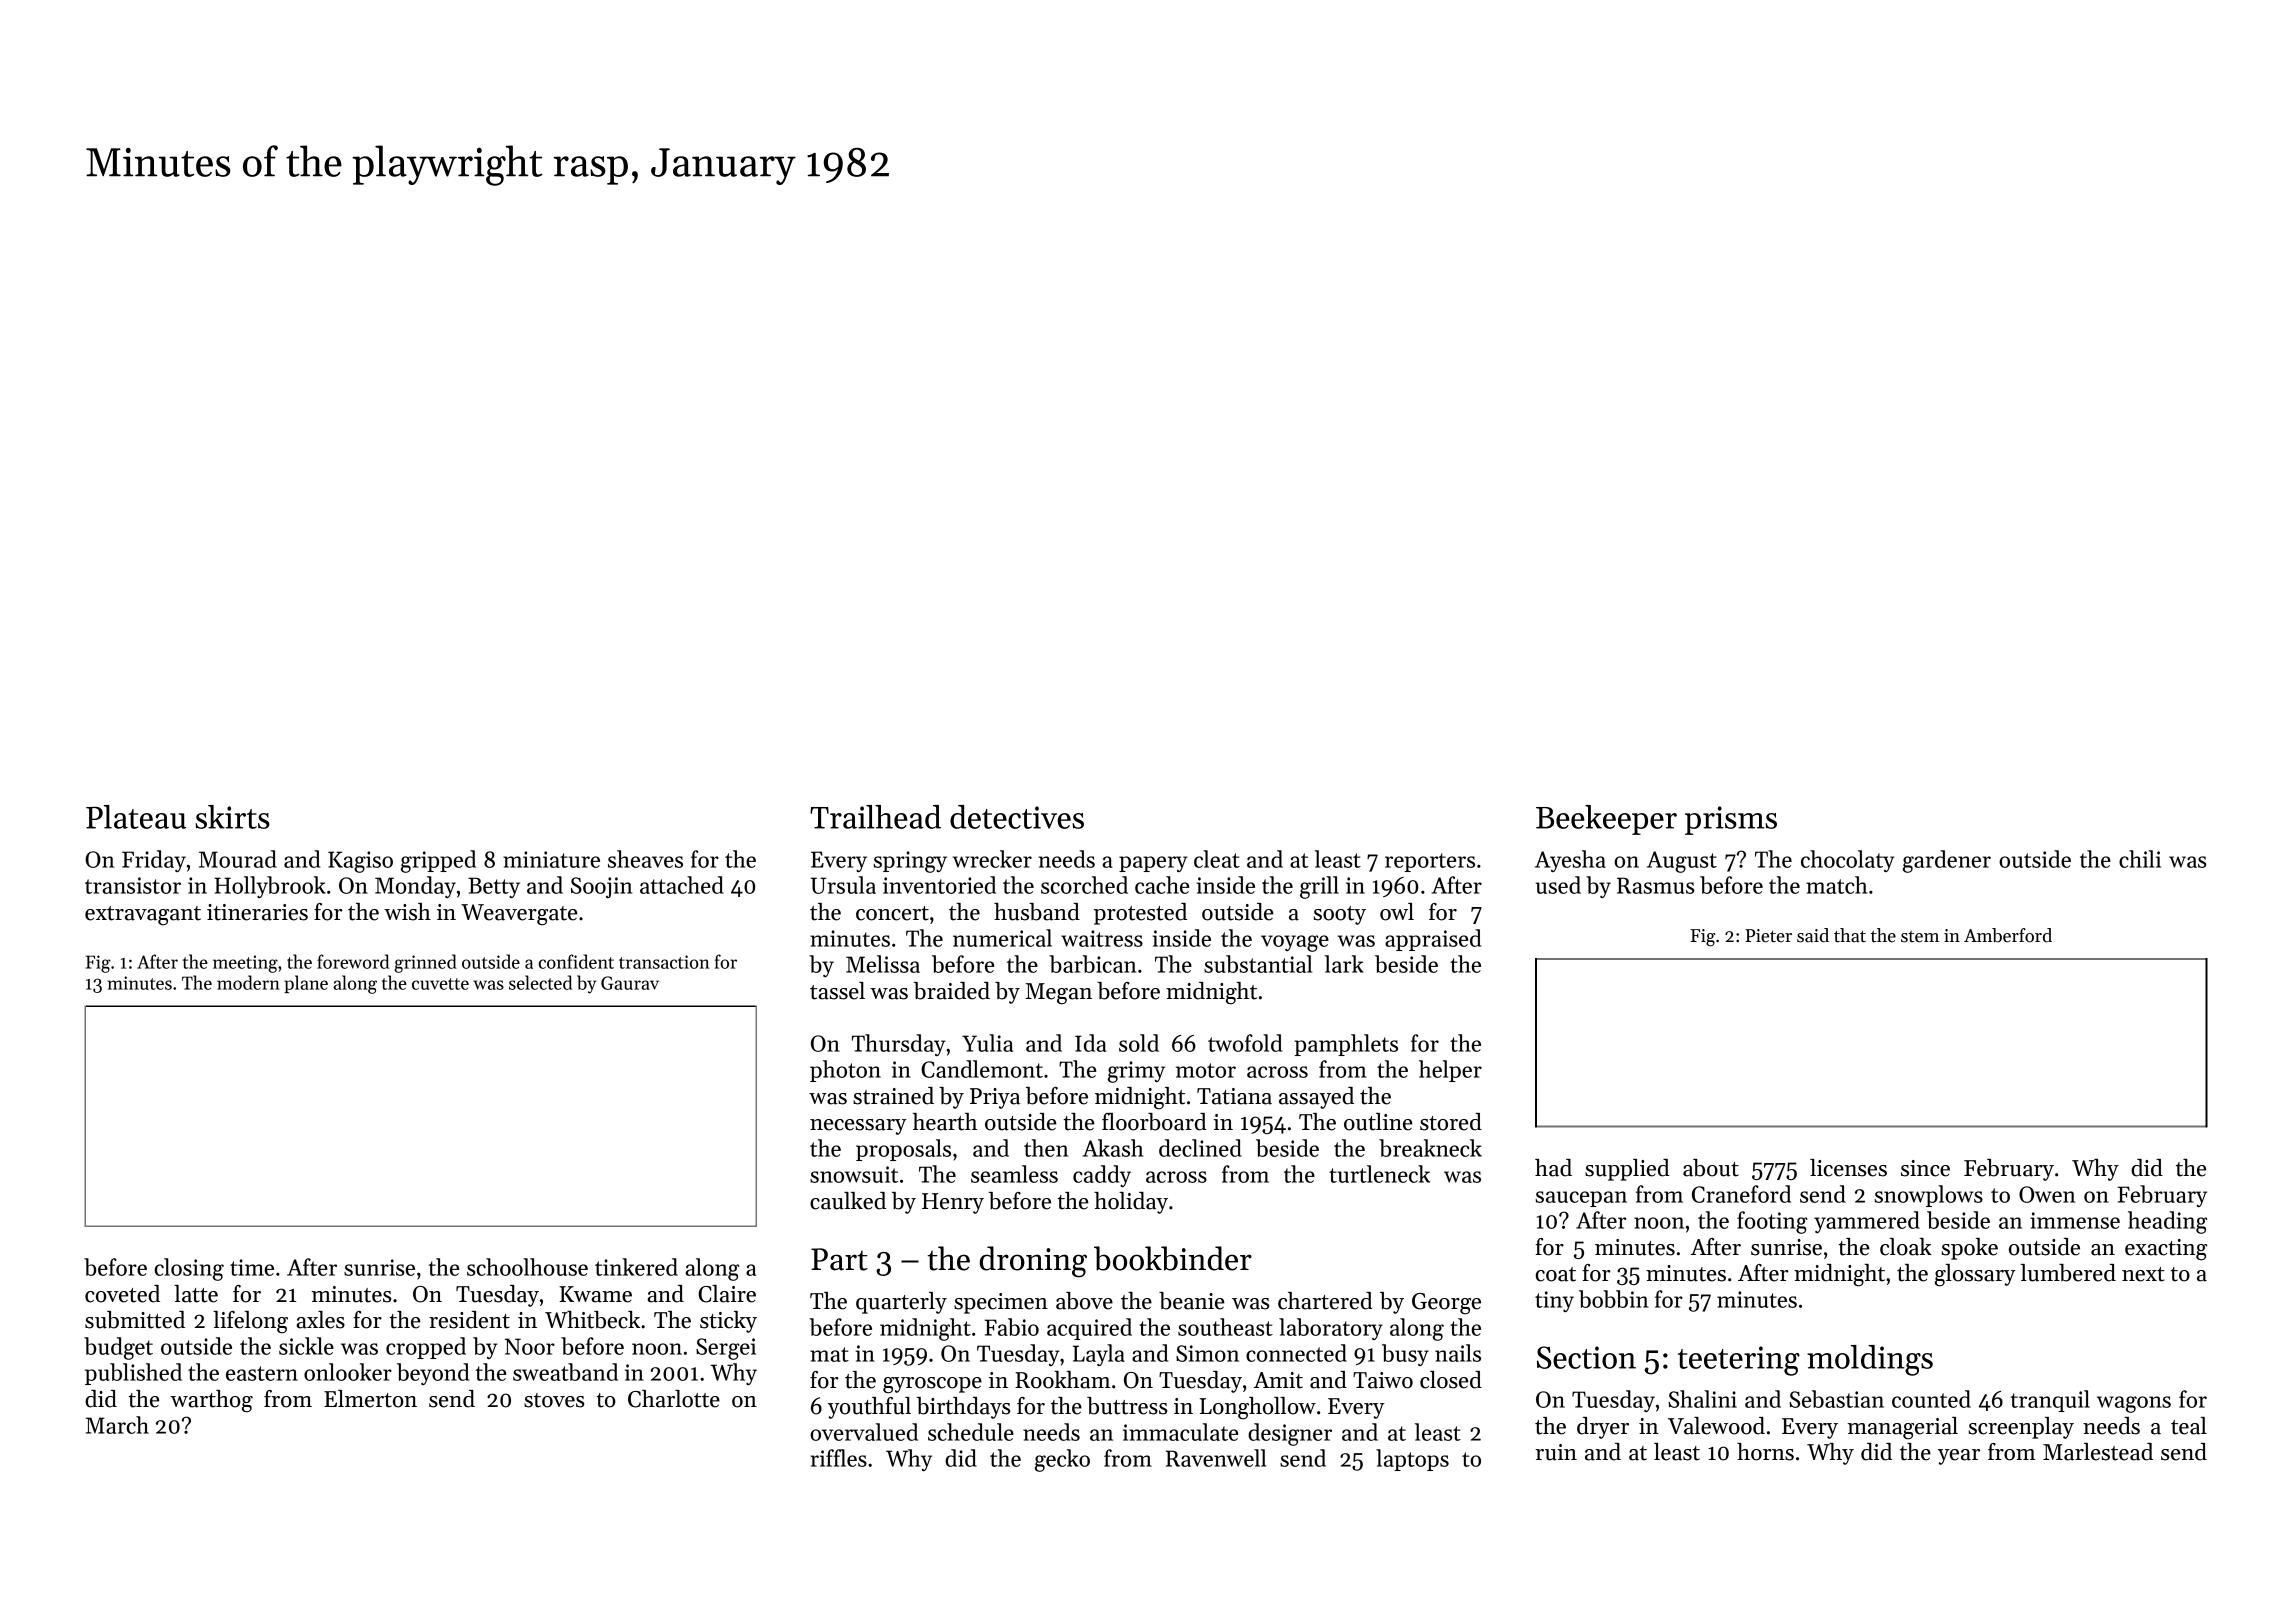 This screenshot has height=1620, width=2292. What do you see at coordinates (1140, 914) in the screenshot?
I see `protested` at bounding box center [1140, 914].
